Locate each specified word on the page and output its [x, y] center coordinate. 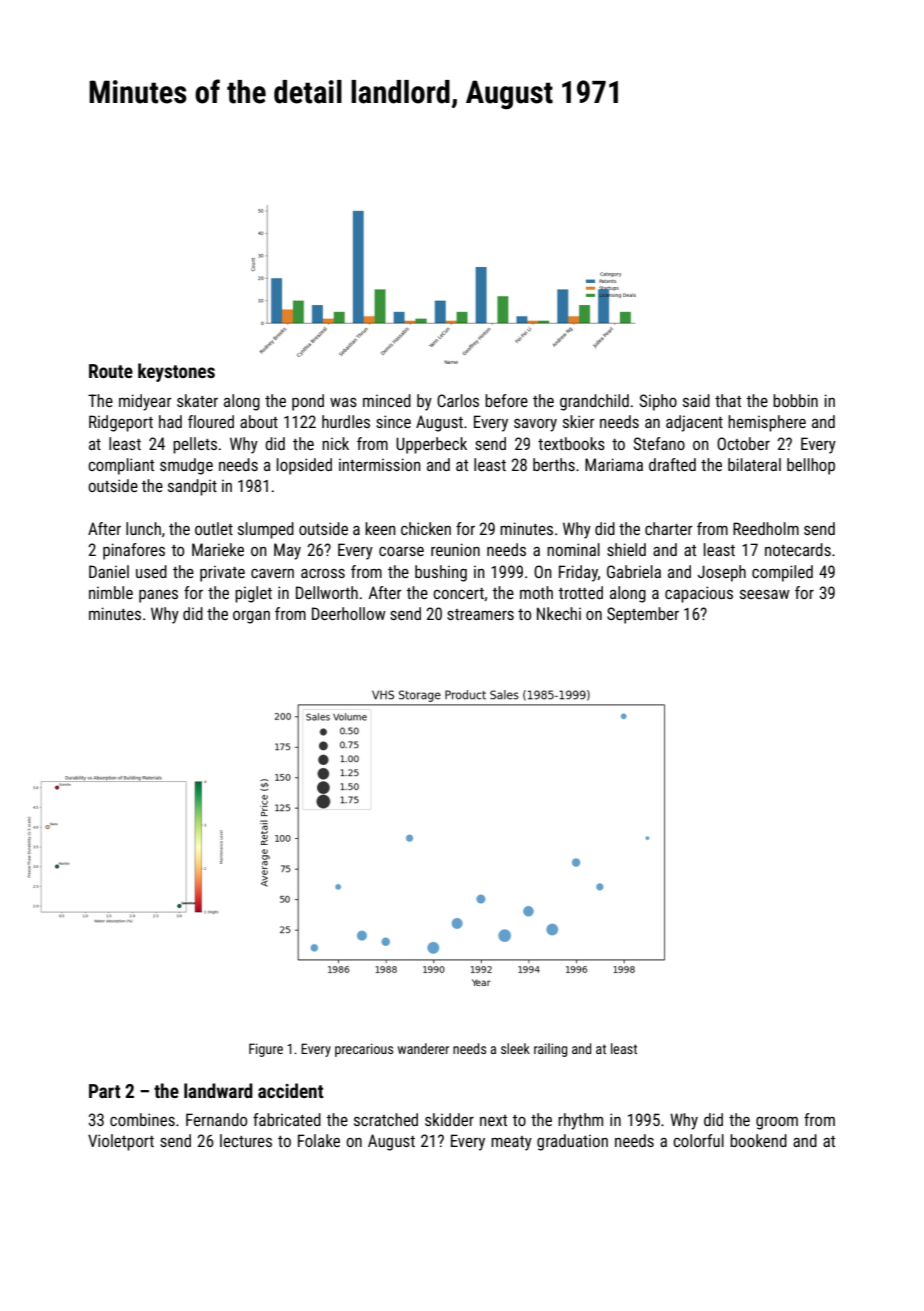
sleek [515, 1048]
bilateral [754, 464]
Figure [266, 1050]
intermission [380, 464]
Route [111, 371]
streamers [480, 614]
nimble [111, 592]
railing [550, 1050]
